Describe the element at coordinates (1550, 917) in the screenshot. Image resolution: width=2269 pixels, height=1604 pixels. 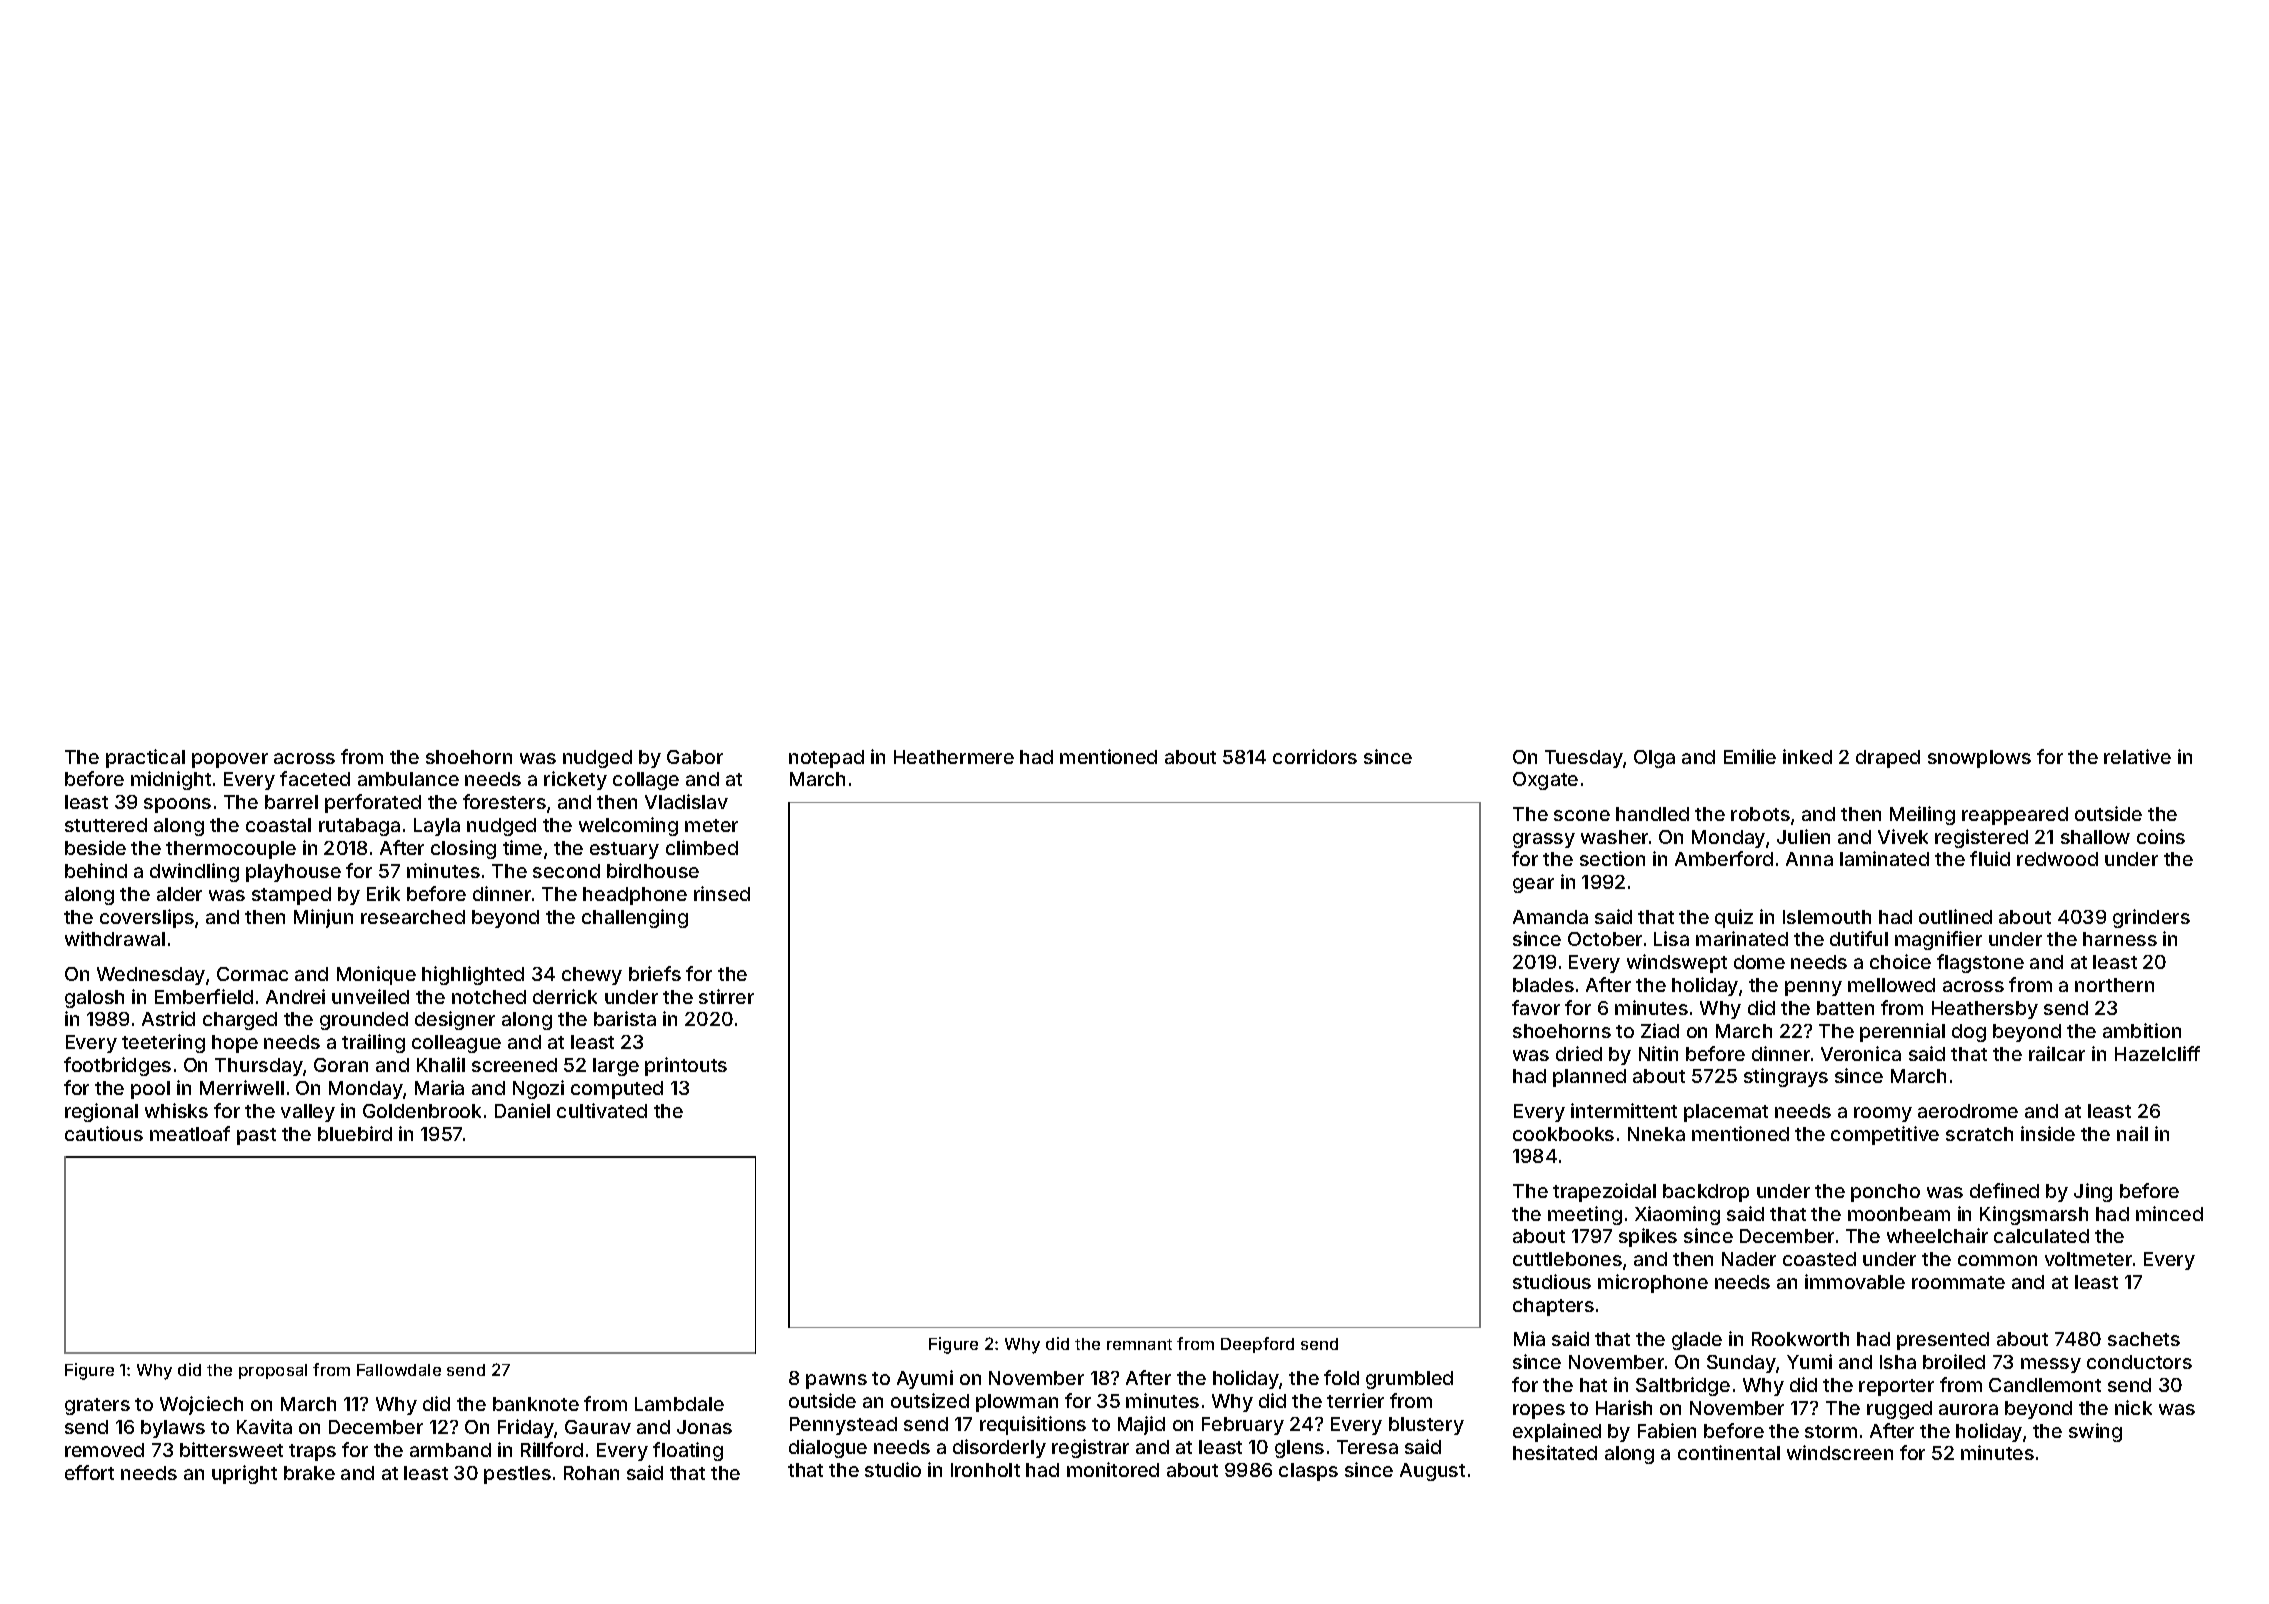
I see `Amanda` at that location.
